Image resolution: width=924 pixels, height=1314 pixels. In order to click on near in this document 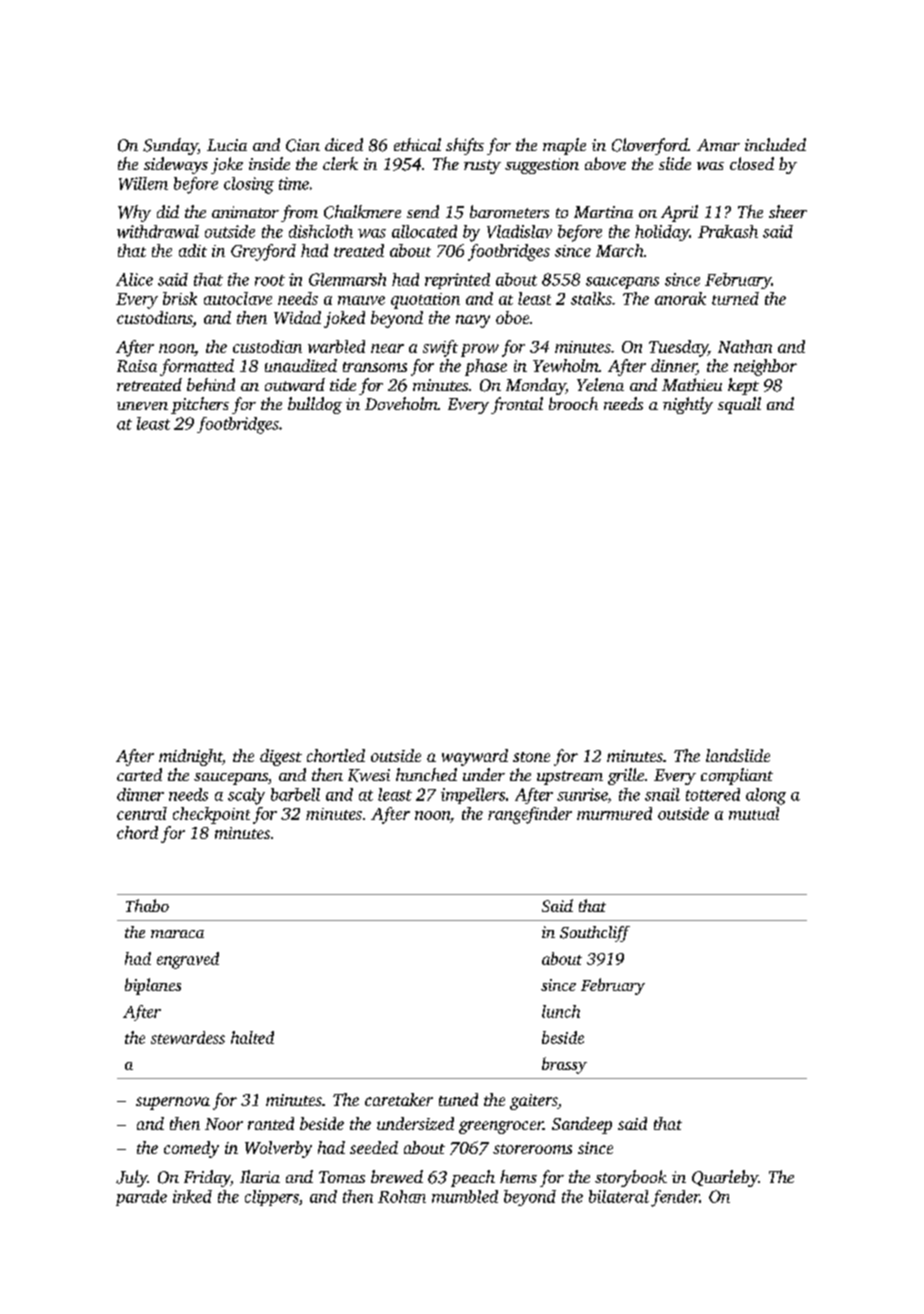, I will do `click(387, 348)`.
